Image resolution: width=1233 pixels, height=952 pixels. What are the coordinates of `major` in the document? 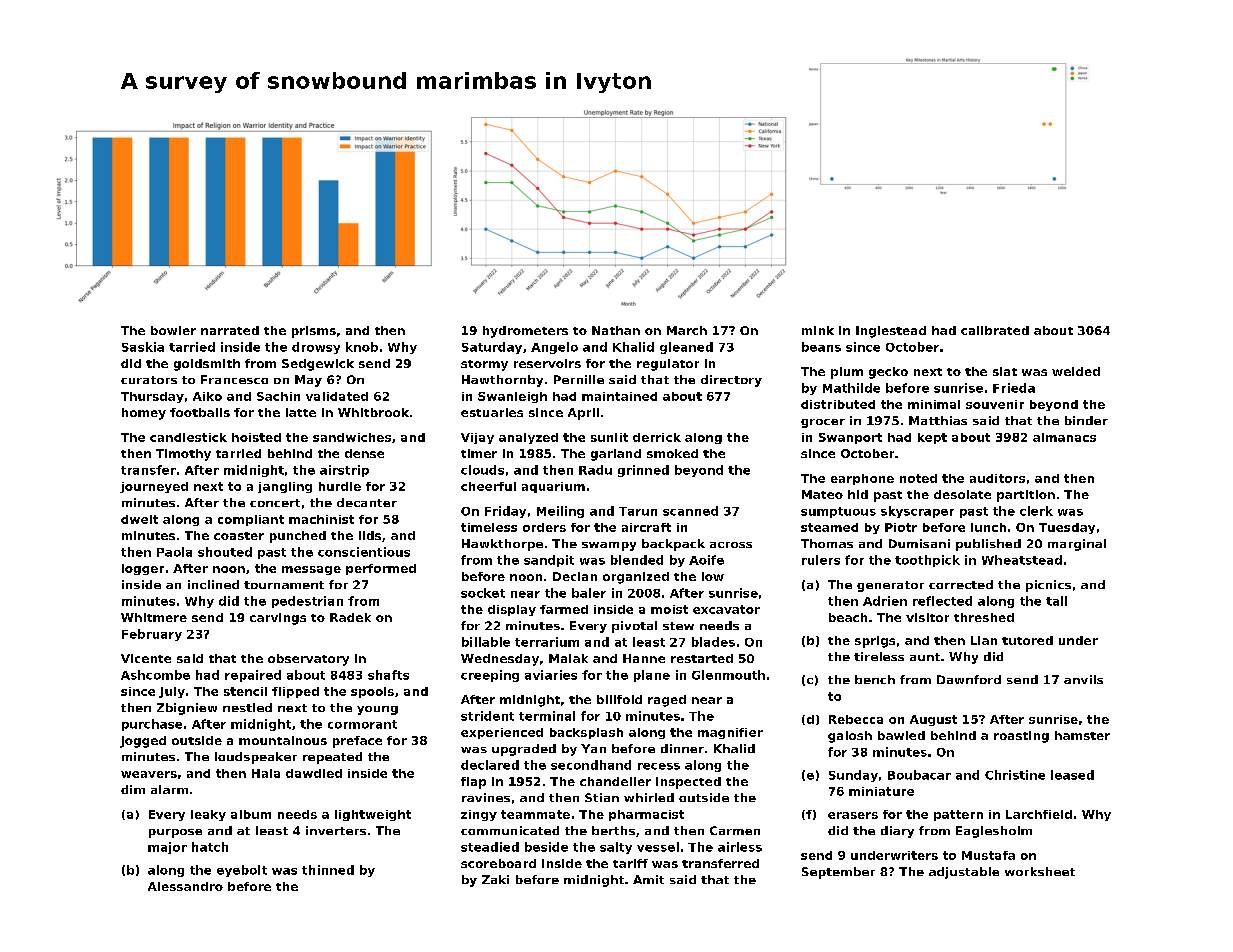 It's located at (167, 848).
